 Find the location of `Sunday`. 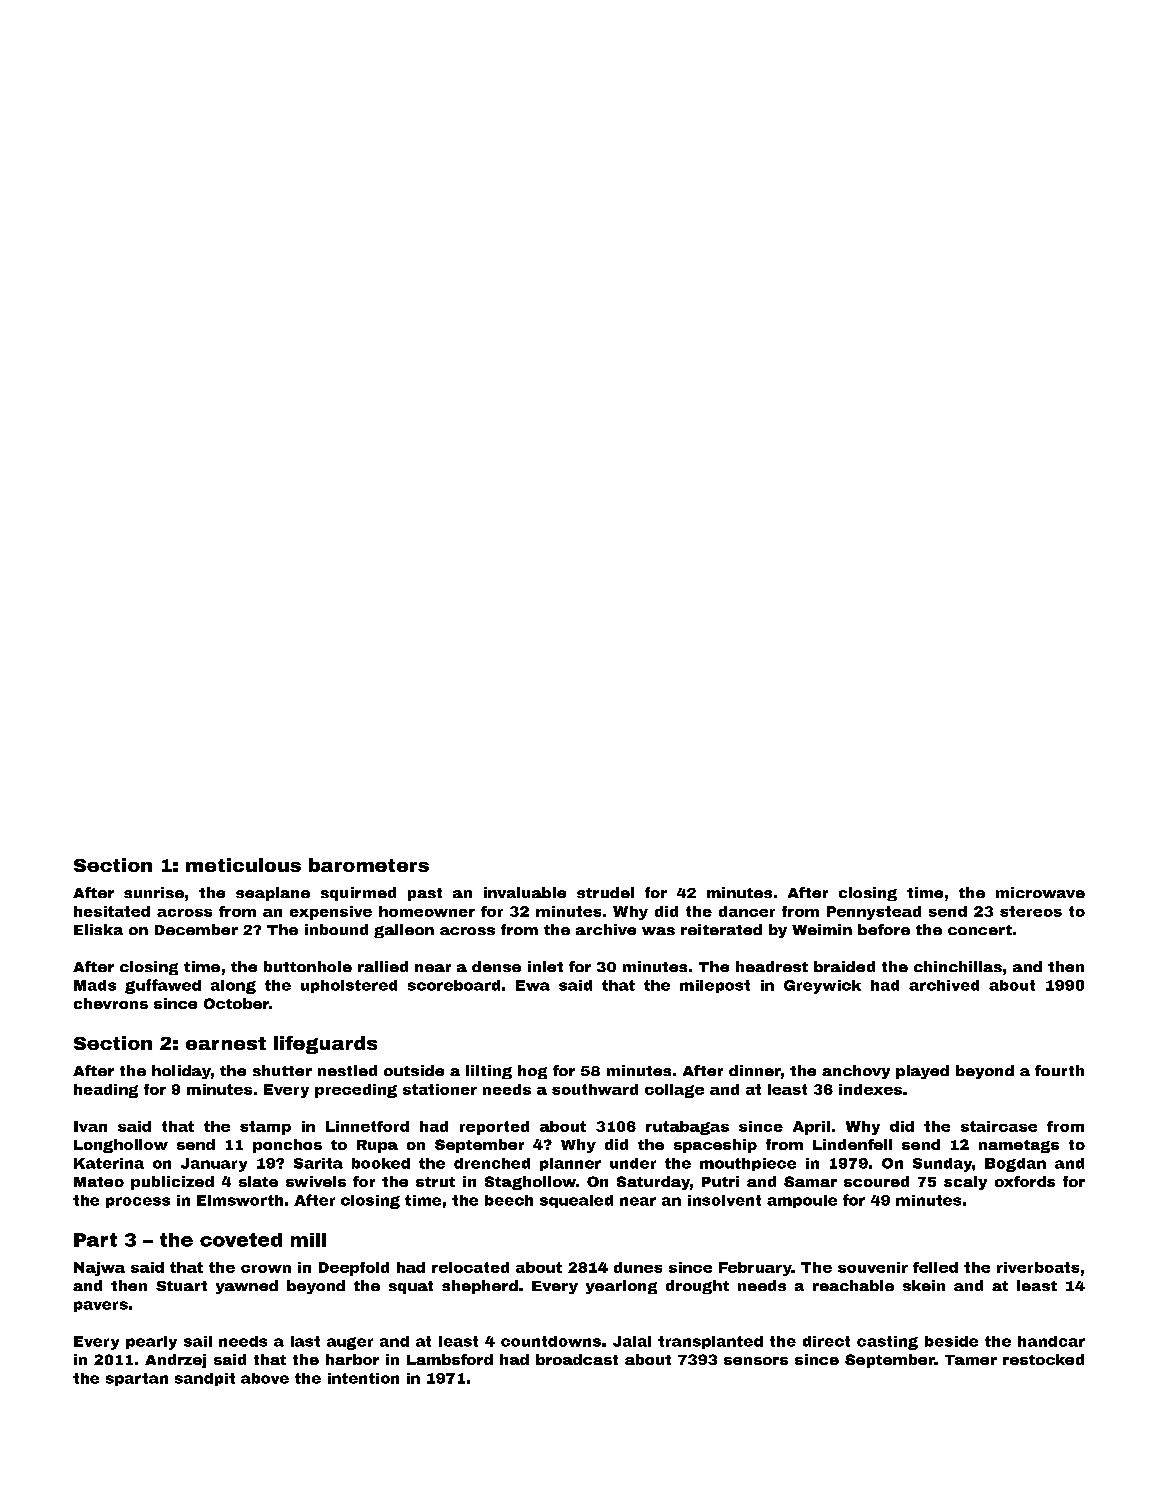

Sunday is located at coordinates (942, 1165).
